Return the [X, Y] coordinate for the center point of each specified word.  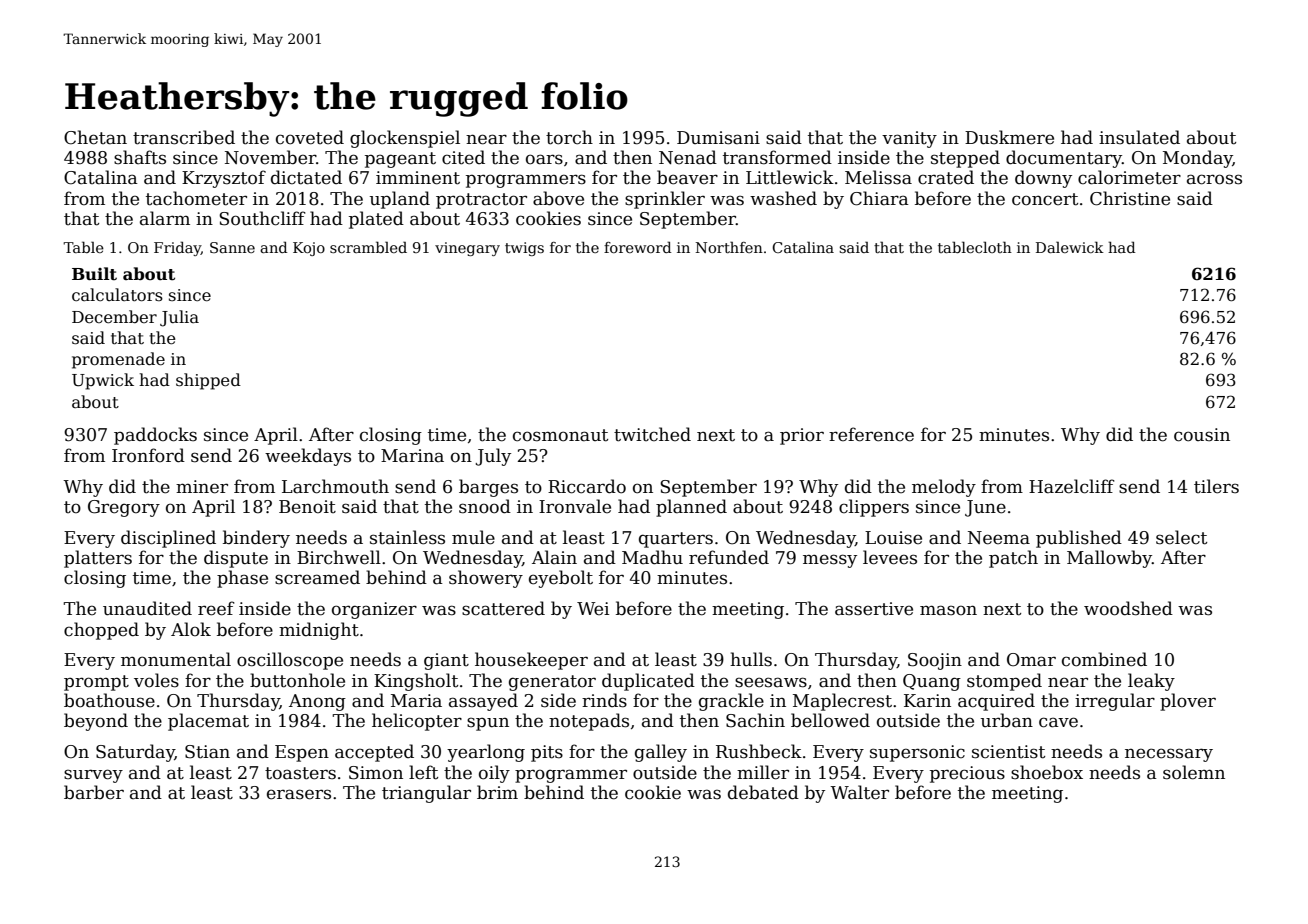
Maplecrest [842, 702]
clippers [874, 508]
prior [802, 436]
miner [202, 487]
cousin [1202, 435]
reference [871, 434]
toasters [300, 773]
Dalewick [1070, 247]
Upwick [103, 381]
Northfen [729, 247]
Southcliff [262, 218]
